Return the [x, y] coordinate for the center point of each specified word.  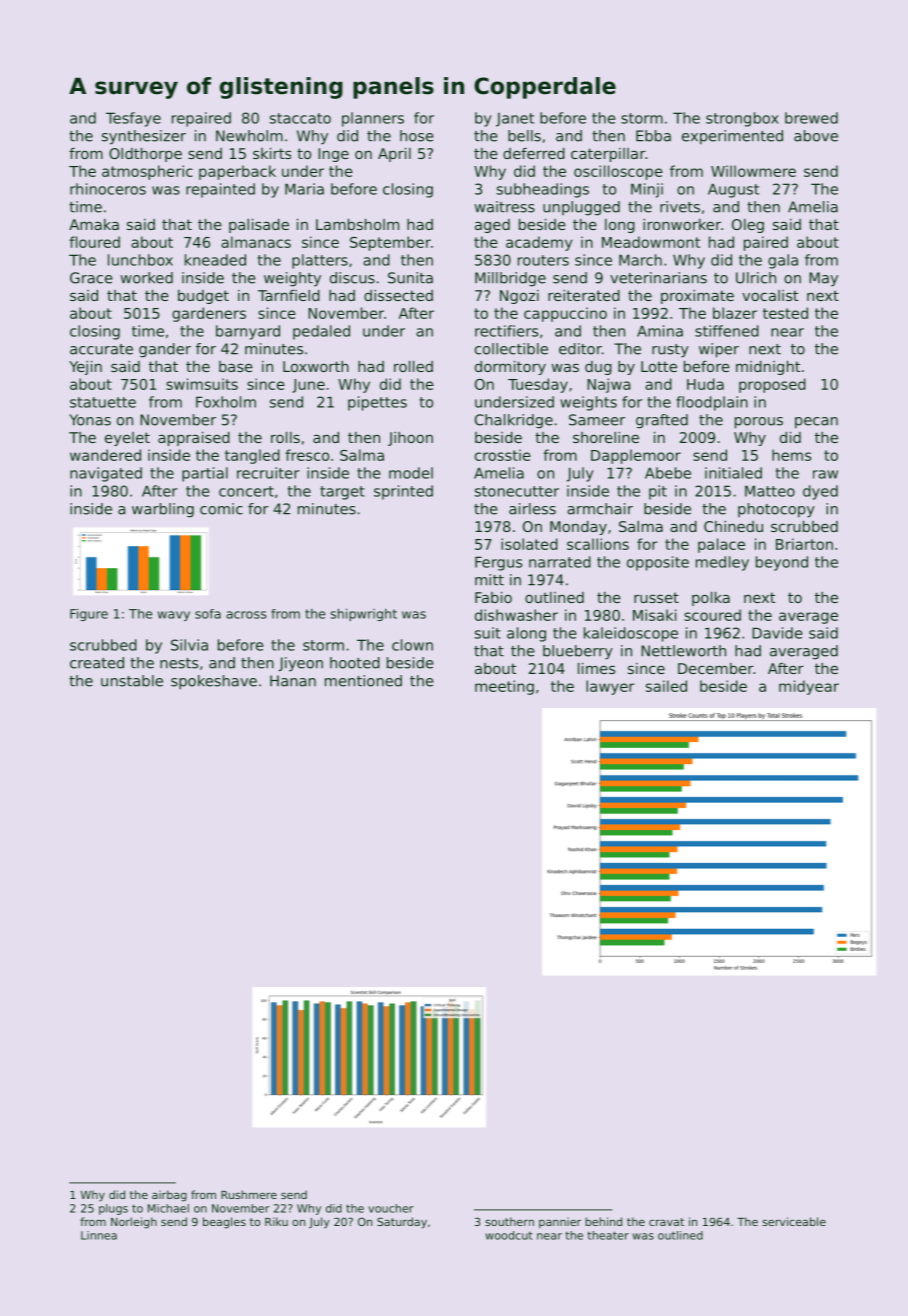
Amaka [94, 224]
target [342, 493]
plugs [113, 1209]
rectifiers [506, 331]
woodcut [509, 1235]
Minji [647, 190]
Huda [705, 384]
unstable [132, 681]
